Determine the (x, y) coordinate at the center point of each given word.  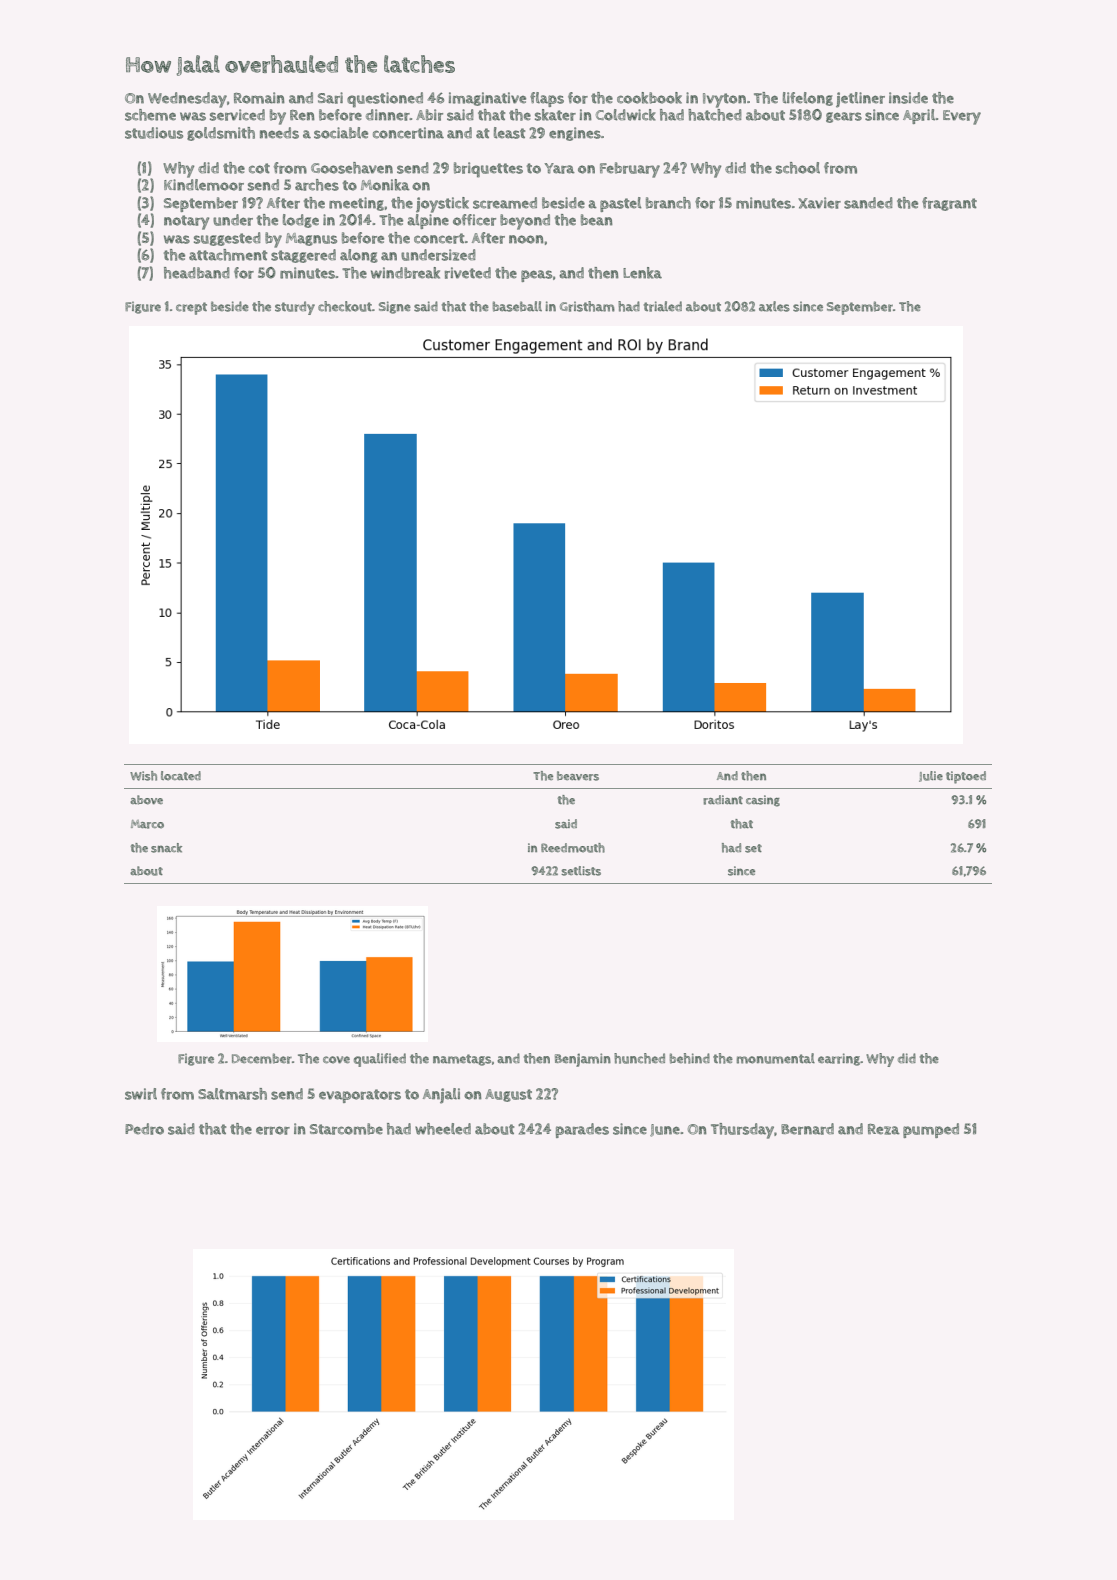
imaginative (487, 99)
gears (844, 117)
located (181, 776)
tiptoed (966, 777)
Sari (330, 98)
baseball (517, 306)
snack (166, 848)
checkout (345, 306)
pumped (931, 1130)
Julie (931, 776)
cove (336, 1060)
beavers (578, 776)
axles (774, 306)
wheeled (443, 1129)
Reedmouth (573, 848)
